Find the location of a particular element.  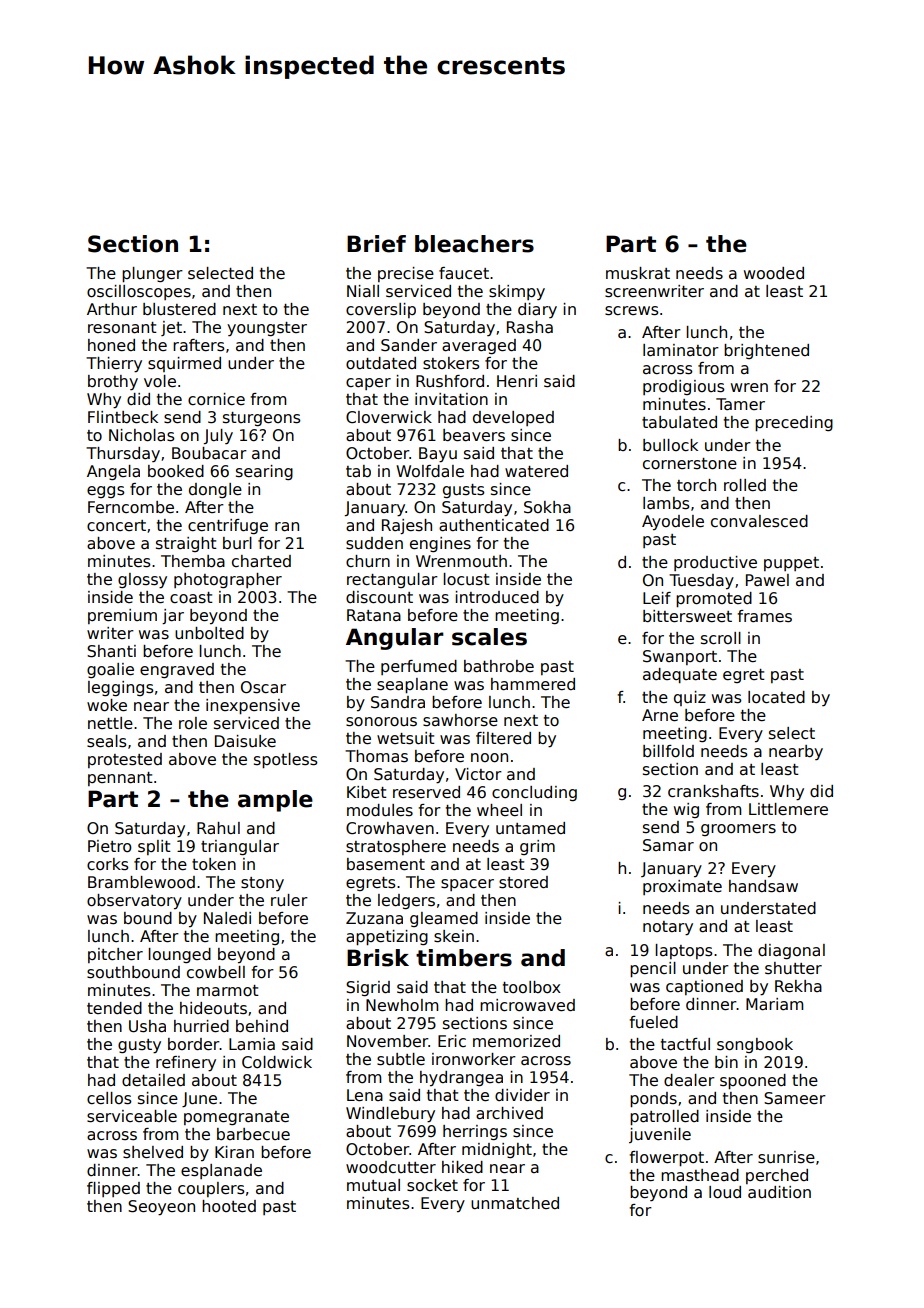

dongle is located at coordinates (215, 490).
